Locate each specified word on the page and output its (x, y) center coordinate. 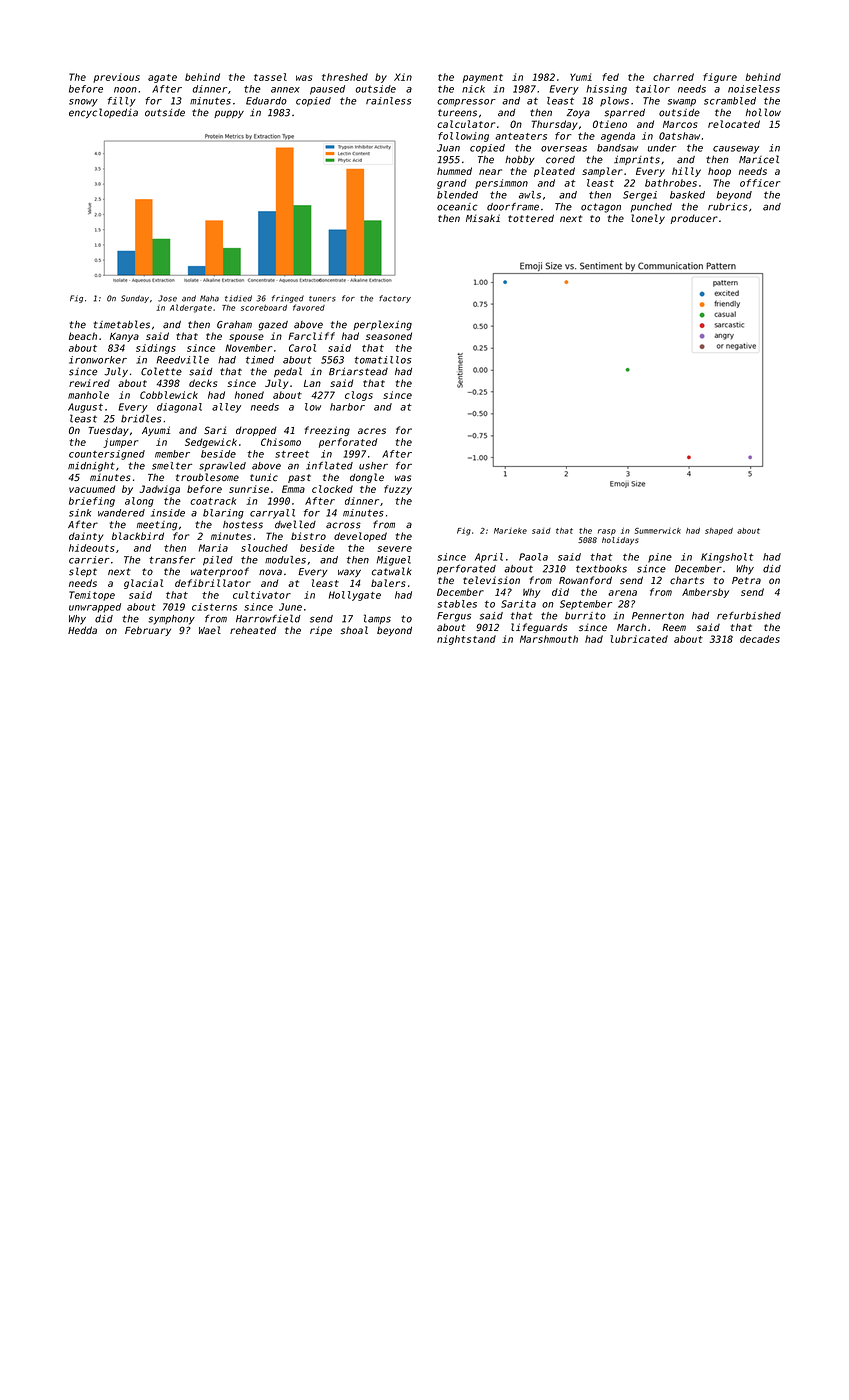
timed (260, 360)
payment (483, 78)
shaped (719, 531)
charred (673, 77)
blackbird (138, 536)
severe (395, 549)
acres (372, 431)
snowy (83, 103)
